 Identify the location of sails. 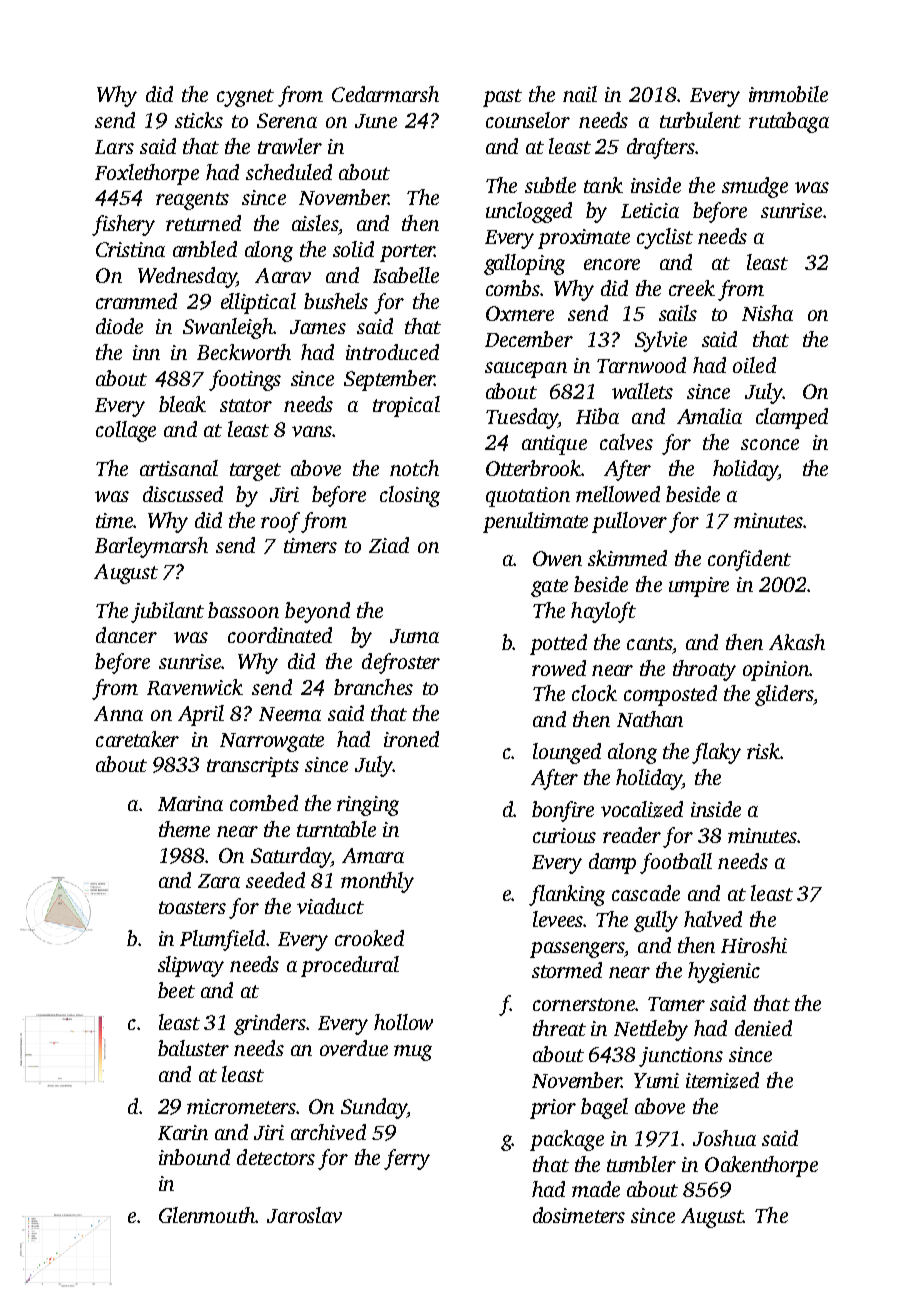
(678, 313).
